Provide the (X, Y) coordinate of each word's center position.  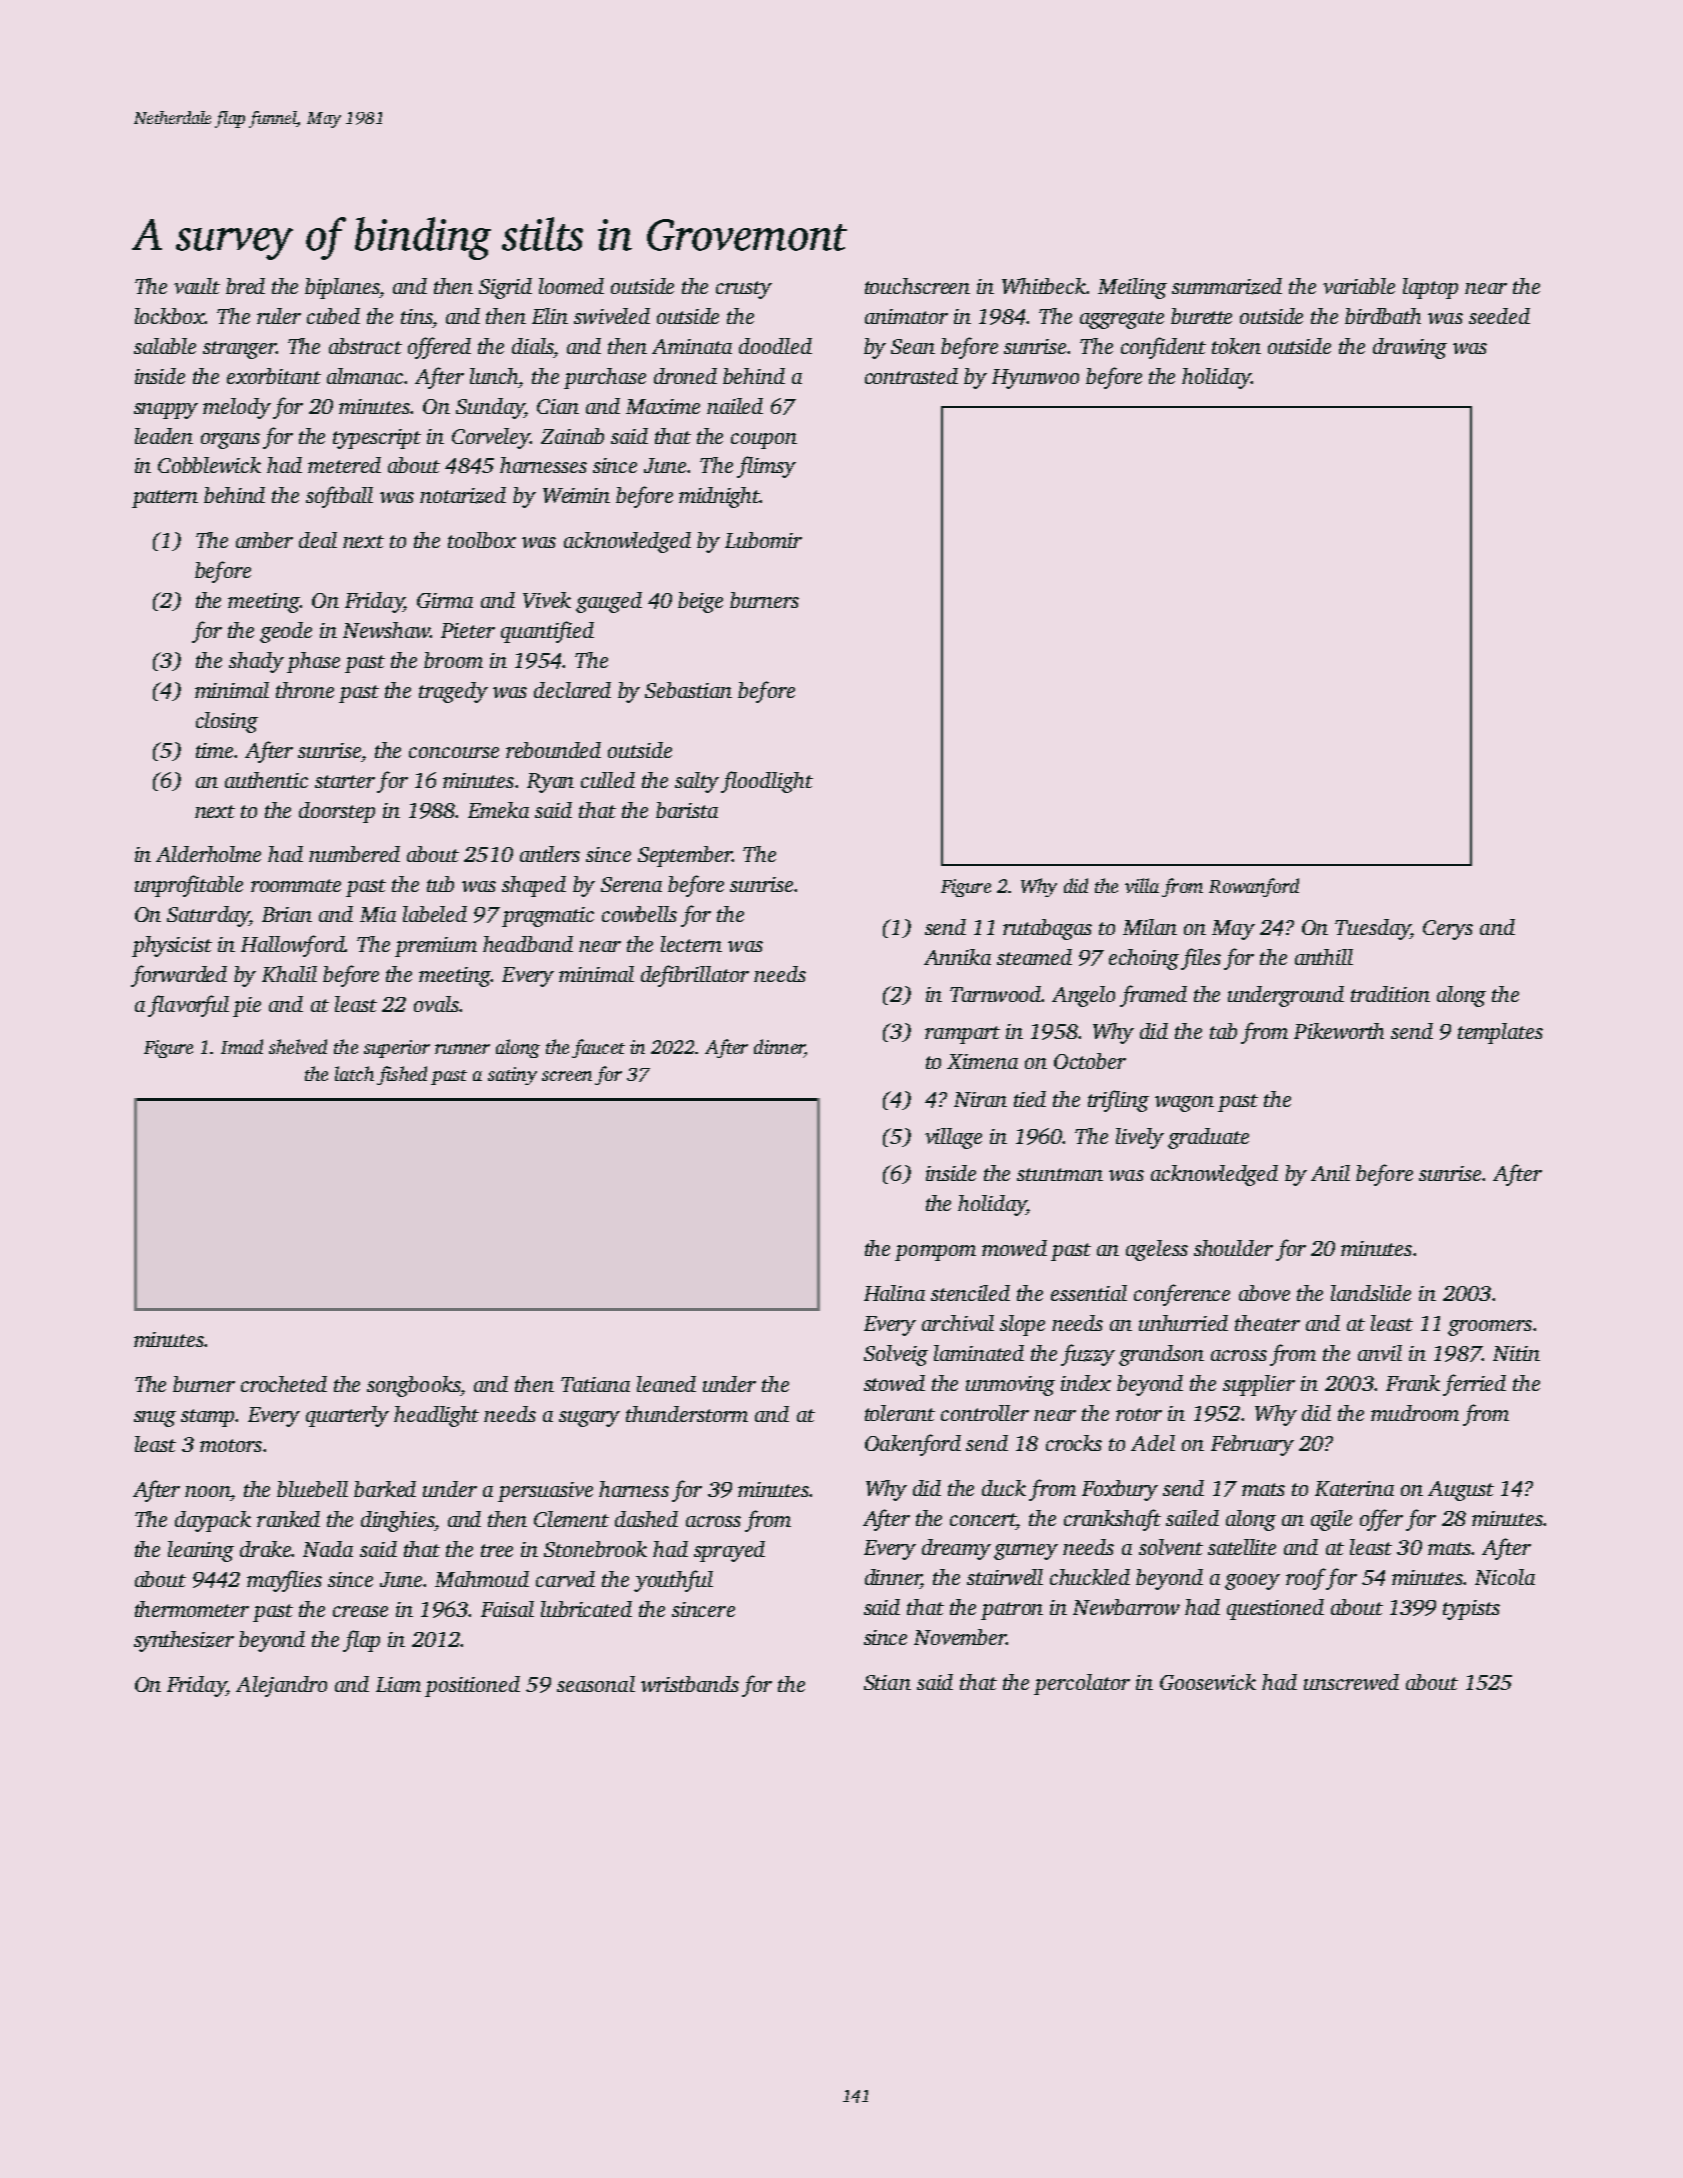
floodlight (767, 782)
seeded (1499, 316)
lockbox (170, 316)
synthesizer (184, 1641)
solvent (1171, 1547)
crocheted (284, 1384)
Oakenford (913, 1445)
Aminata (692, 346)
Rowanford (1254, 887)
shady (256, 662)
